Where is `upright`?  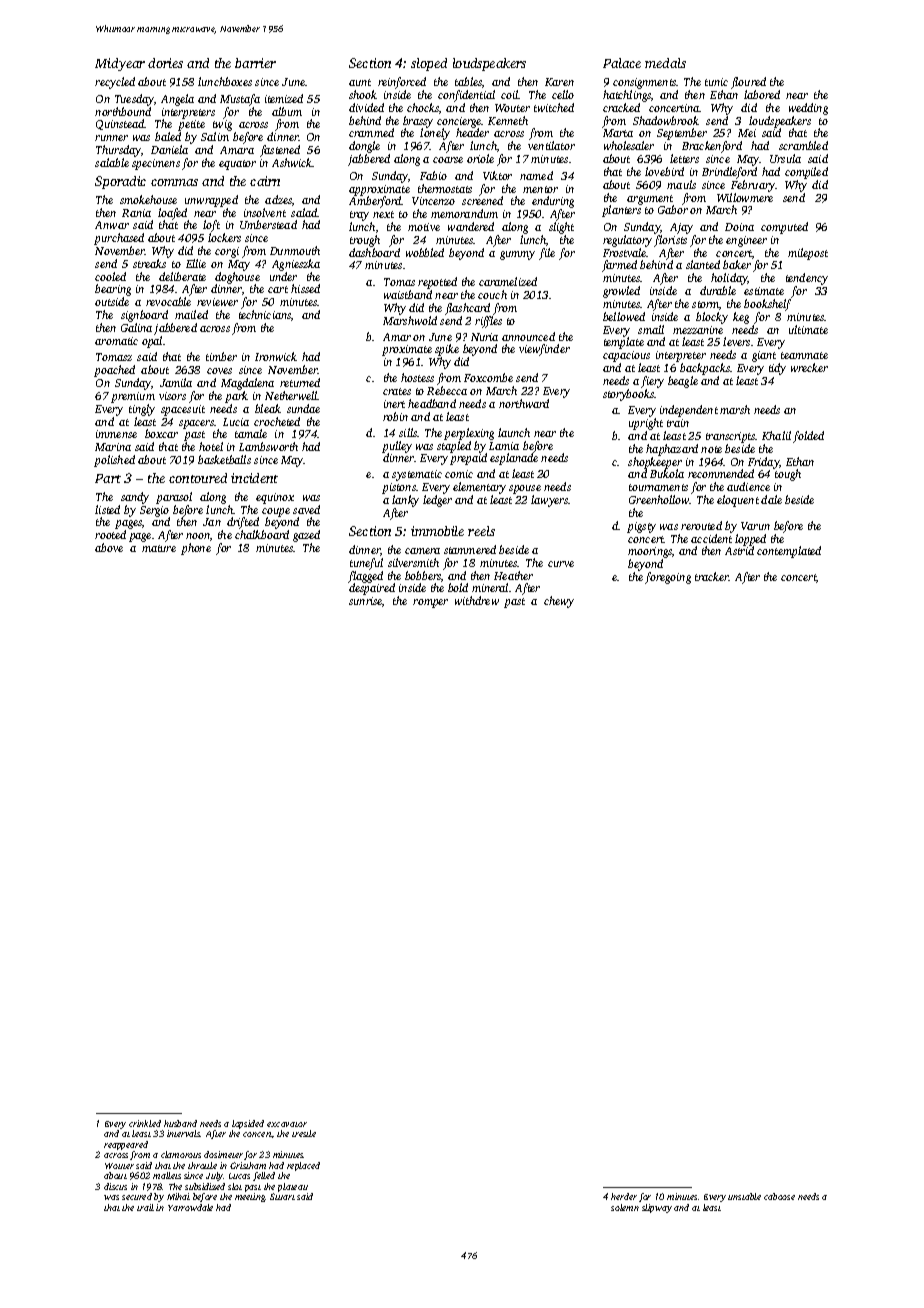 upright is located at coordinates (646, 424).
